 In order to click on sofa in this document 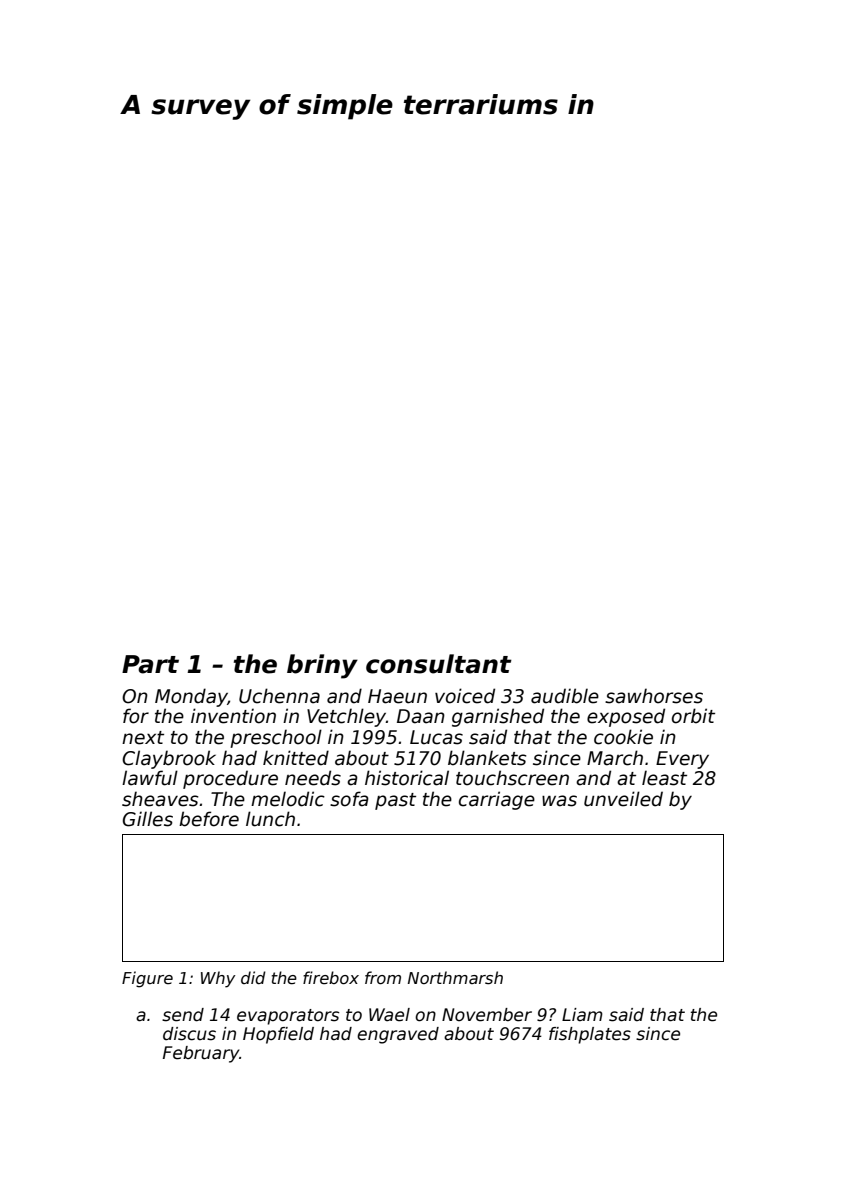, I will do `click(349, 799)`.
